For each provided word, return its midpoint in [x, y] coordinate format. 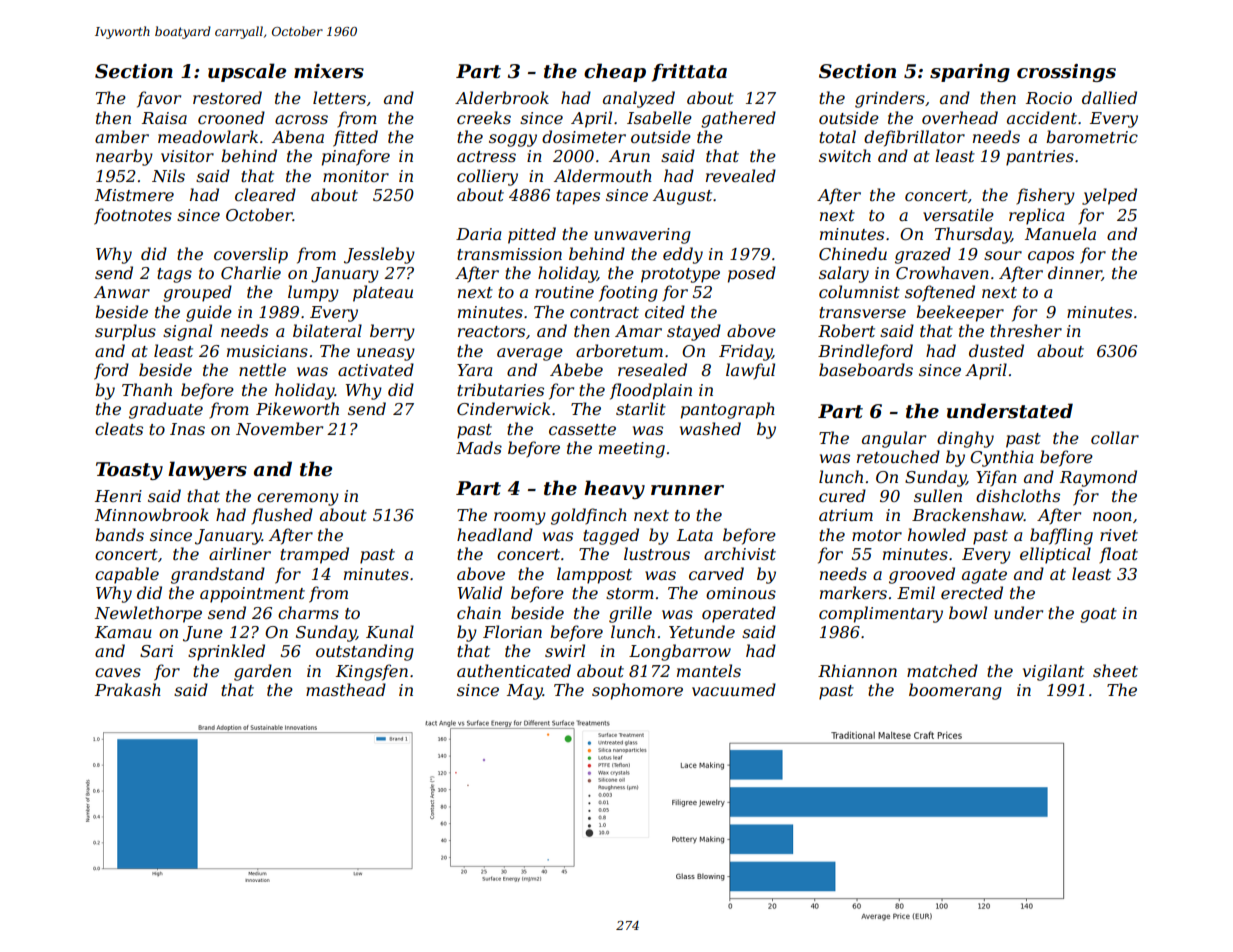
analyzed [639, 99]
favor [159, 99]
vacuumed [734, 689]
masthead [346, 689]
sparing [970, 73]
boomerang [955, 691]
